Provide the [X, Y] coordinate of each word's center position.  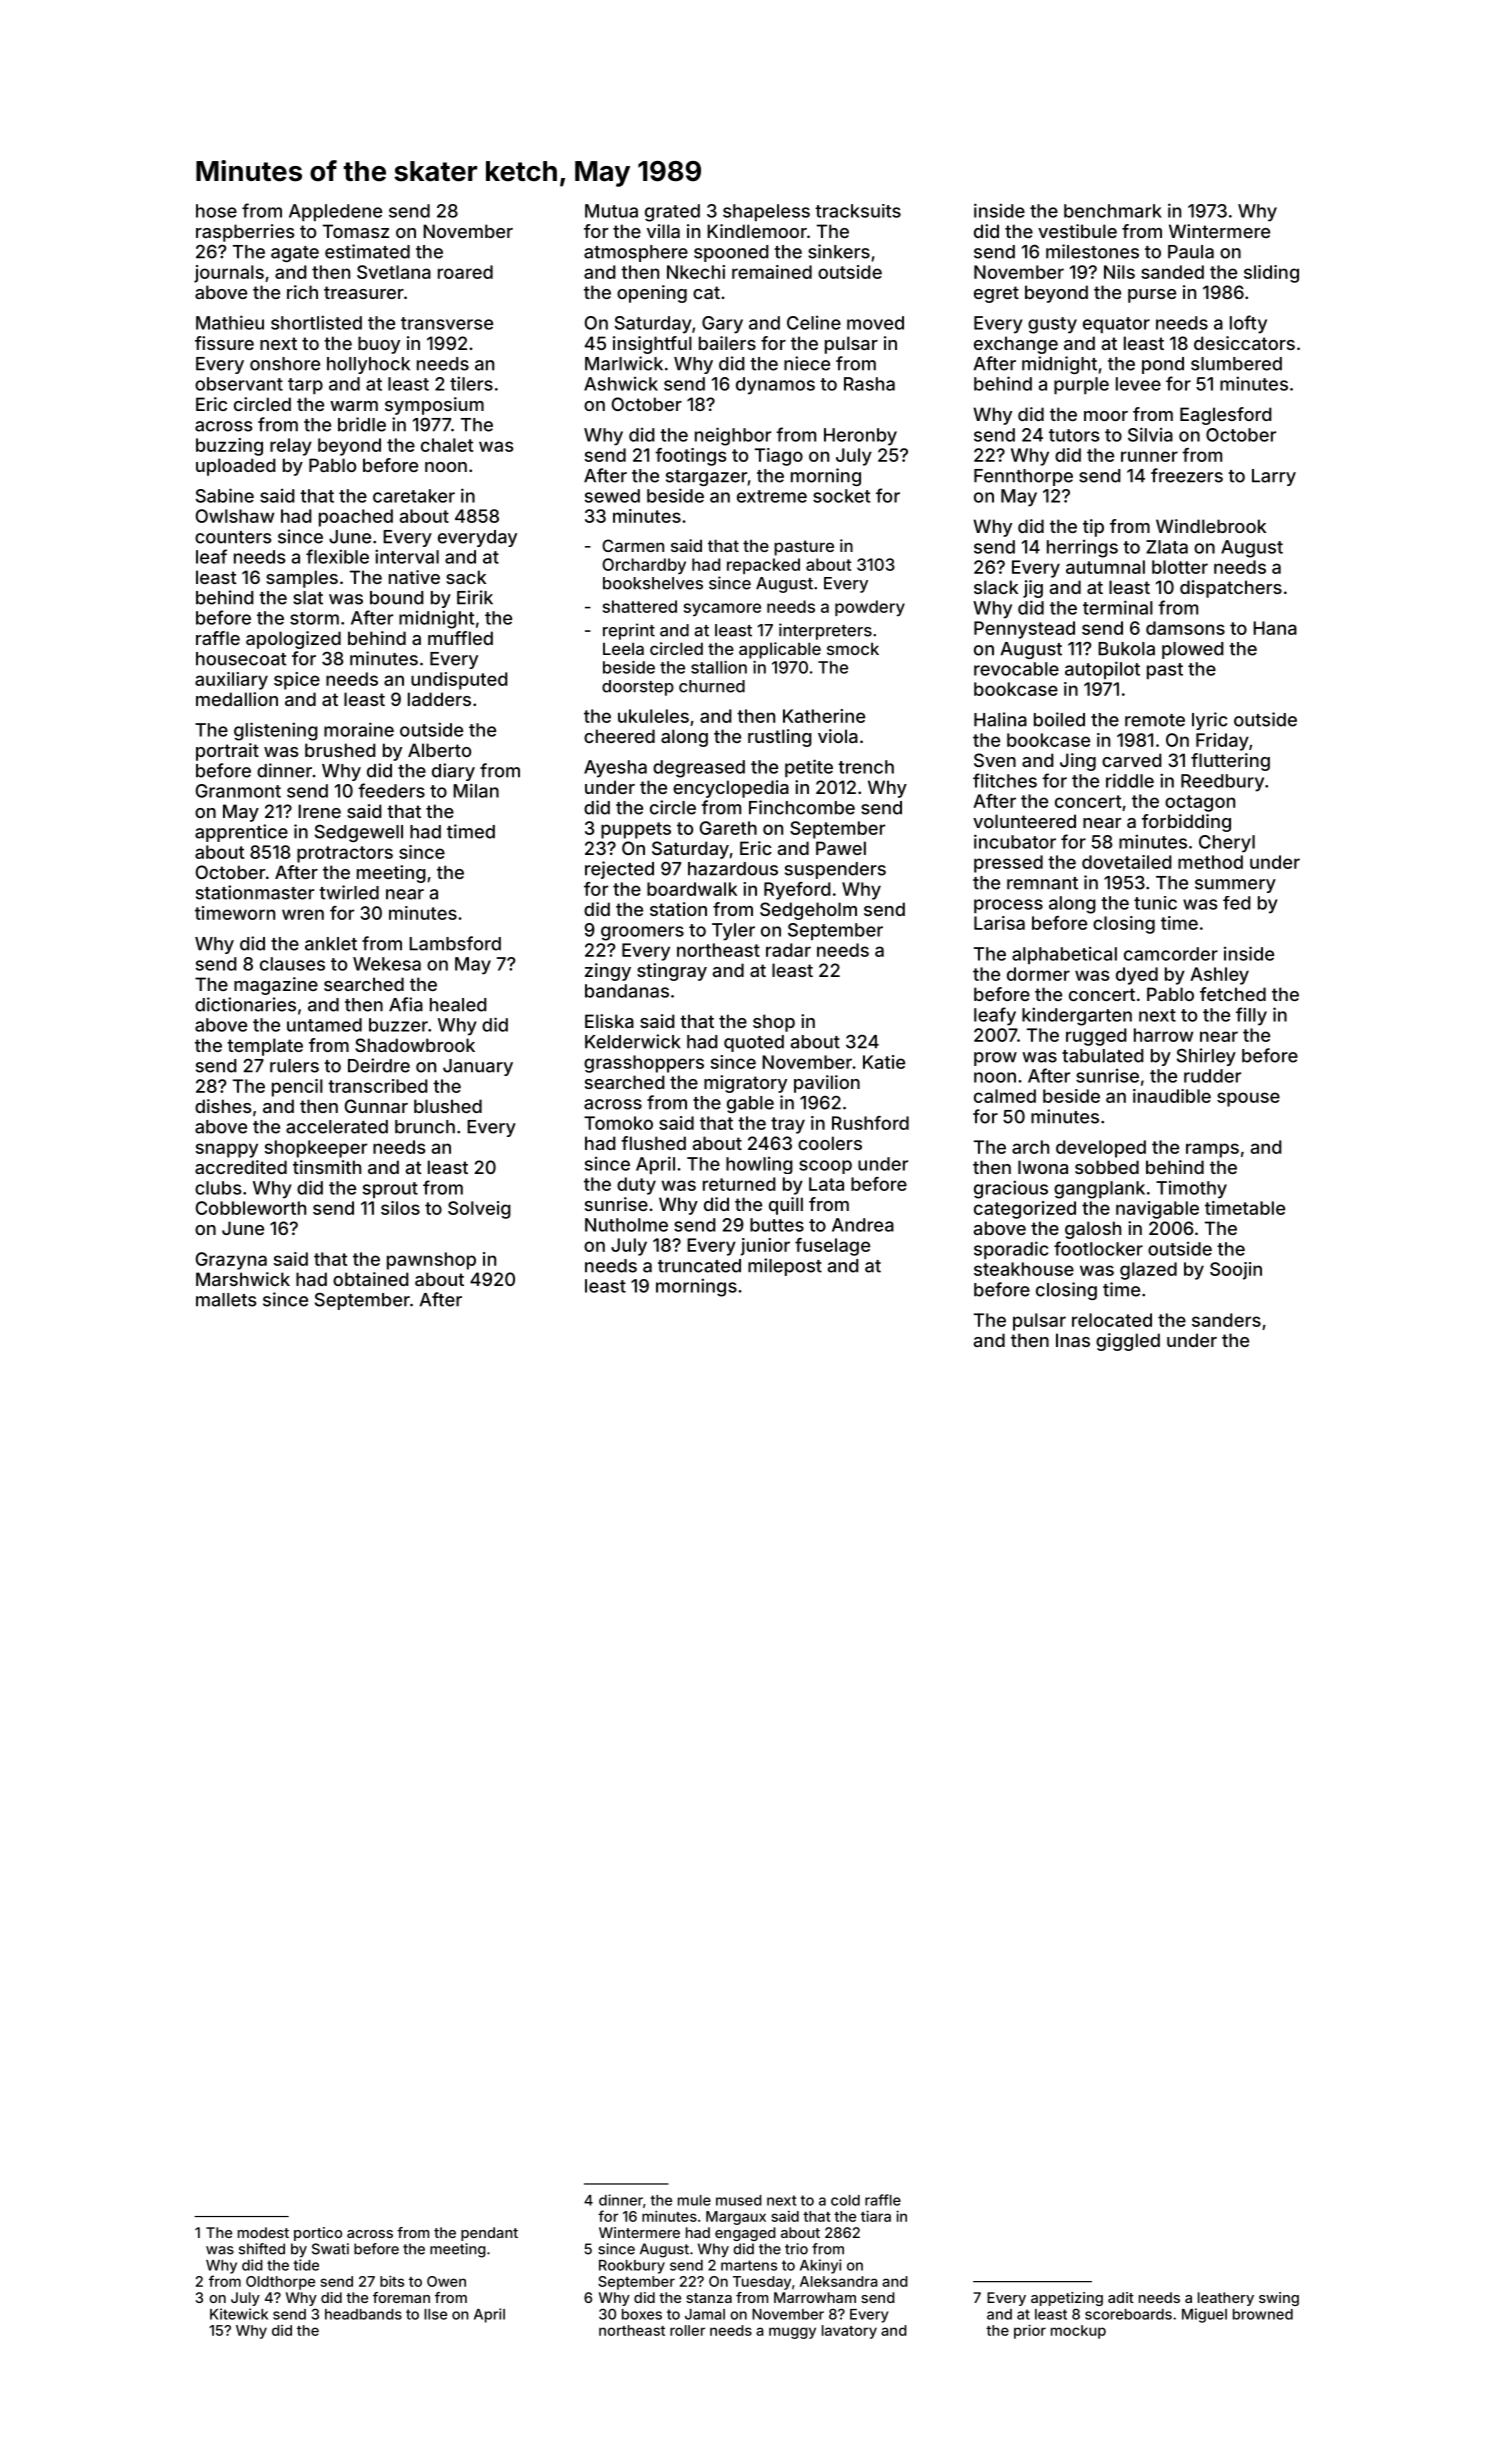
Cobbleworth [251, 1208]
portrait [227, 752]
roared [465, 272]
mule [694, 2200]
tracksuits [858, 211]
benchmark [1113, 211]
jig [1033, 589]
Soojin [1236, 1271]
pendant [489, 2234]
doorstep [638, 688]
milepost [785, 1267]
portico [318, 2234]
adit [1121, 2297]
